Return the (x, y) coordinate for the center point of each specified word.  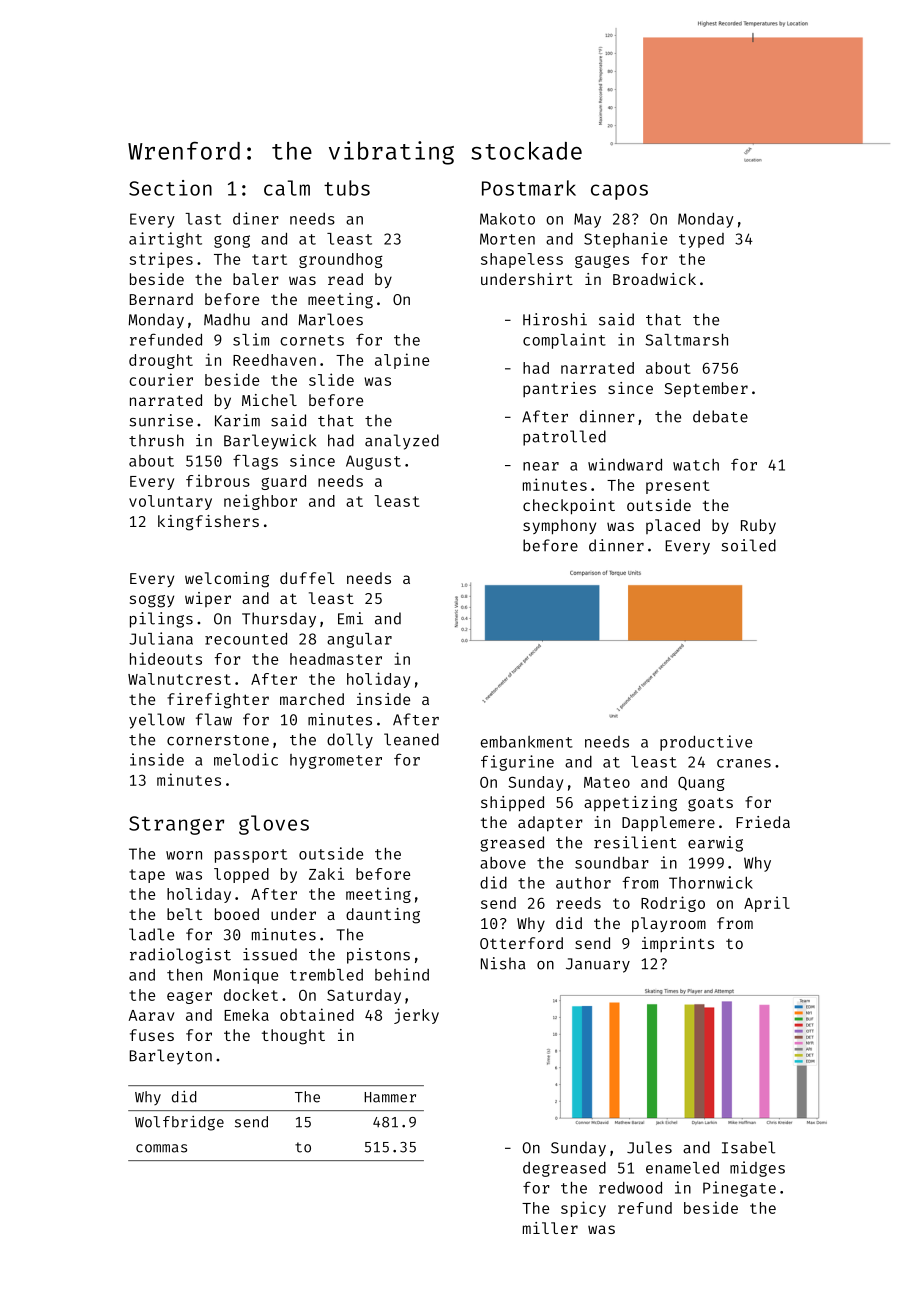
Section (170, 188)
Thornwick (711, 882)
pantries (559, 389)
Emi (350, 618)
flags (255, 462)
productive (706, 743)
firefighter (218, 701)
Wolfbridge (179, 1123)
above (503, 863)
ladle (151, 934)
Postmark (529, 188)
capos (619, 192)
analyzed (402, 442)
